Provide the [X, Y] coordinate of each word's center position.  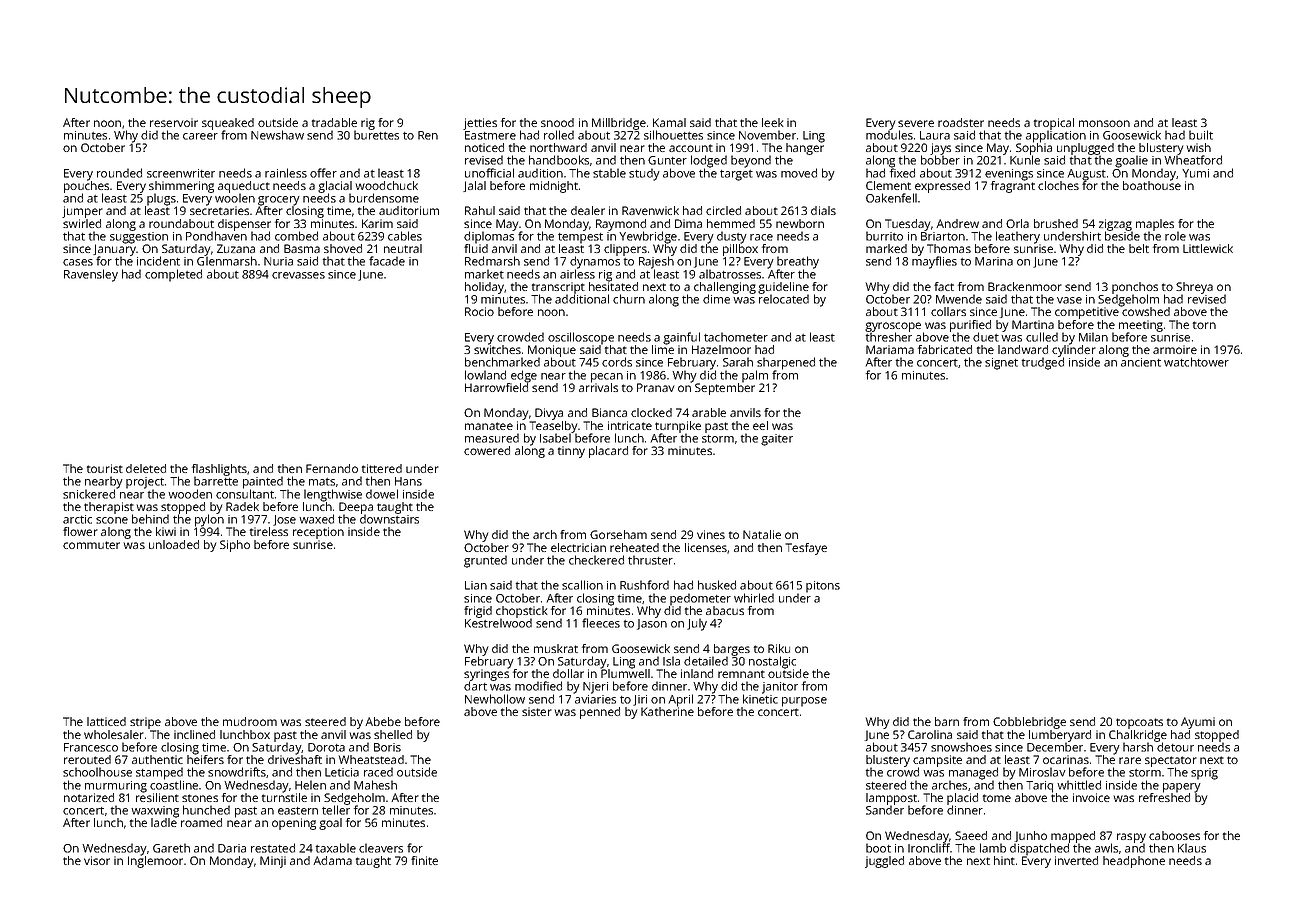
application [1056, 136]
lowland [485, 375]
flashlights [219, 470]
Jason [652, 624]
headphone [1134, 862]
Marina [994, 261]
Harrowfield [496, 387]
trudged [1043, 364]
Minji [273, 862]
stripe [145, 723]
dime [716, 299]
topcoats [1139, 723]
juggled [884, 862]
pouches [86, 187]
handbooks [559, 160]
